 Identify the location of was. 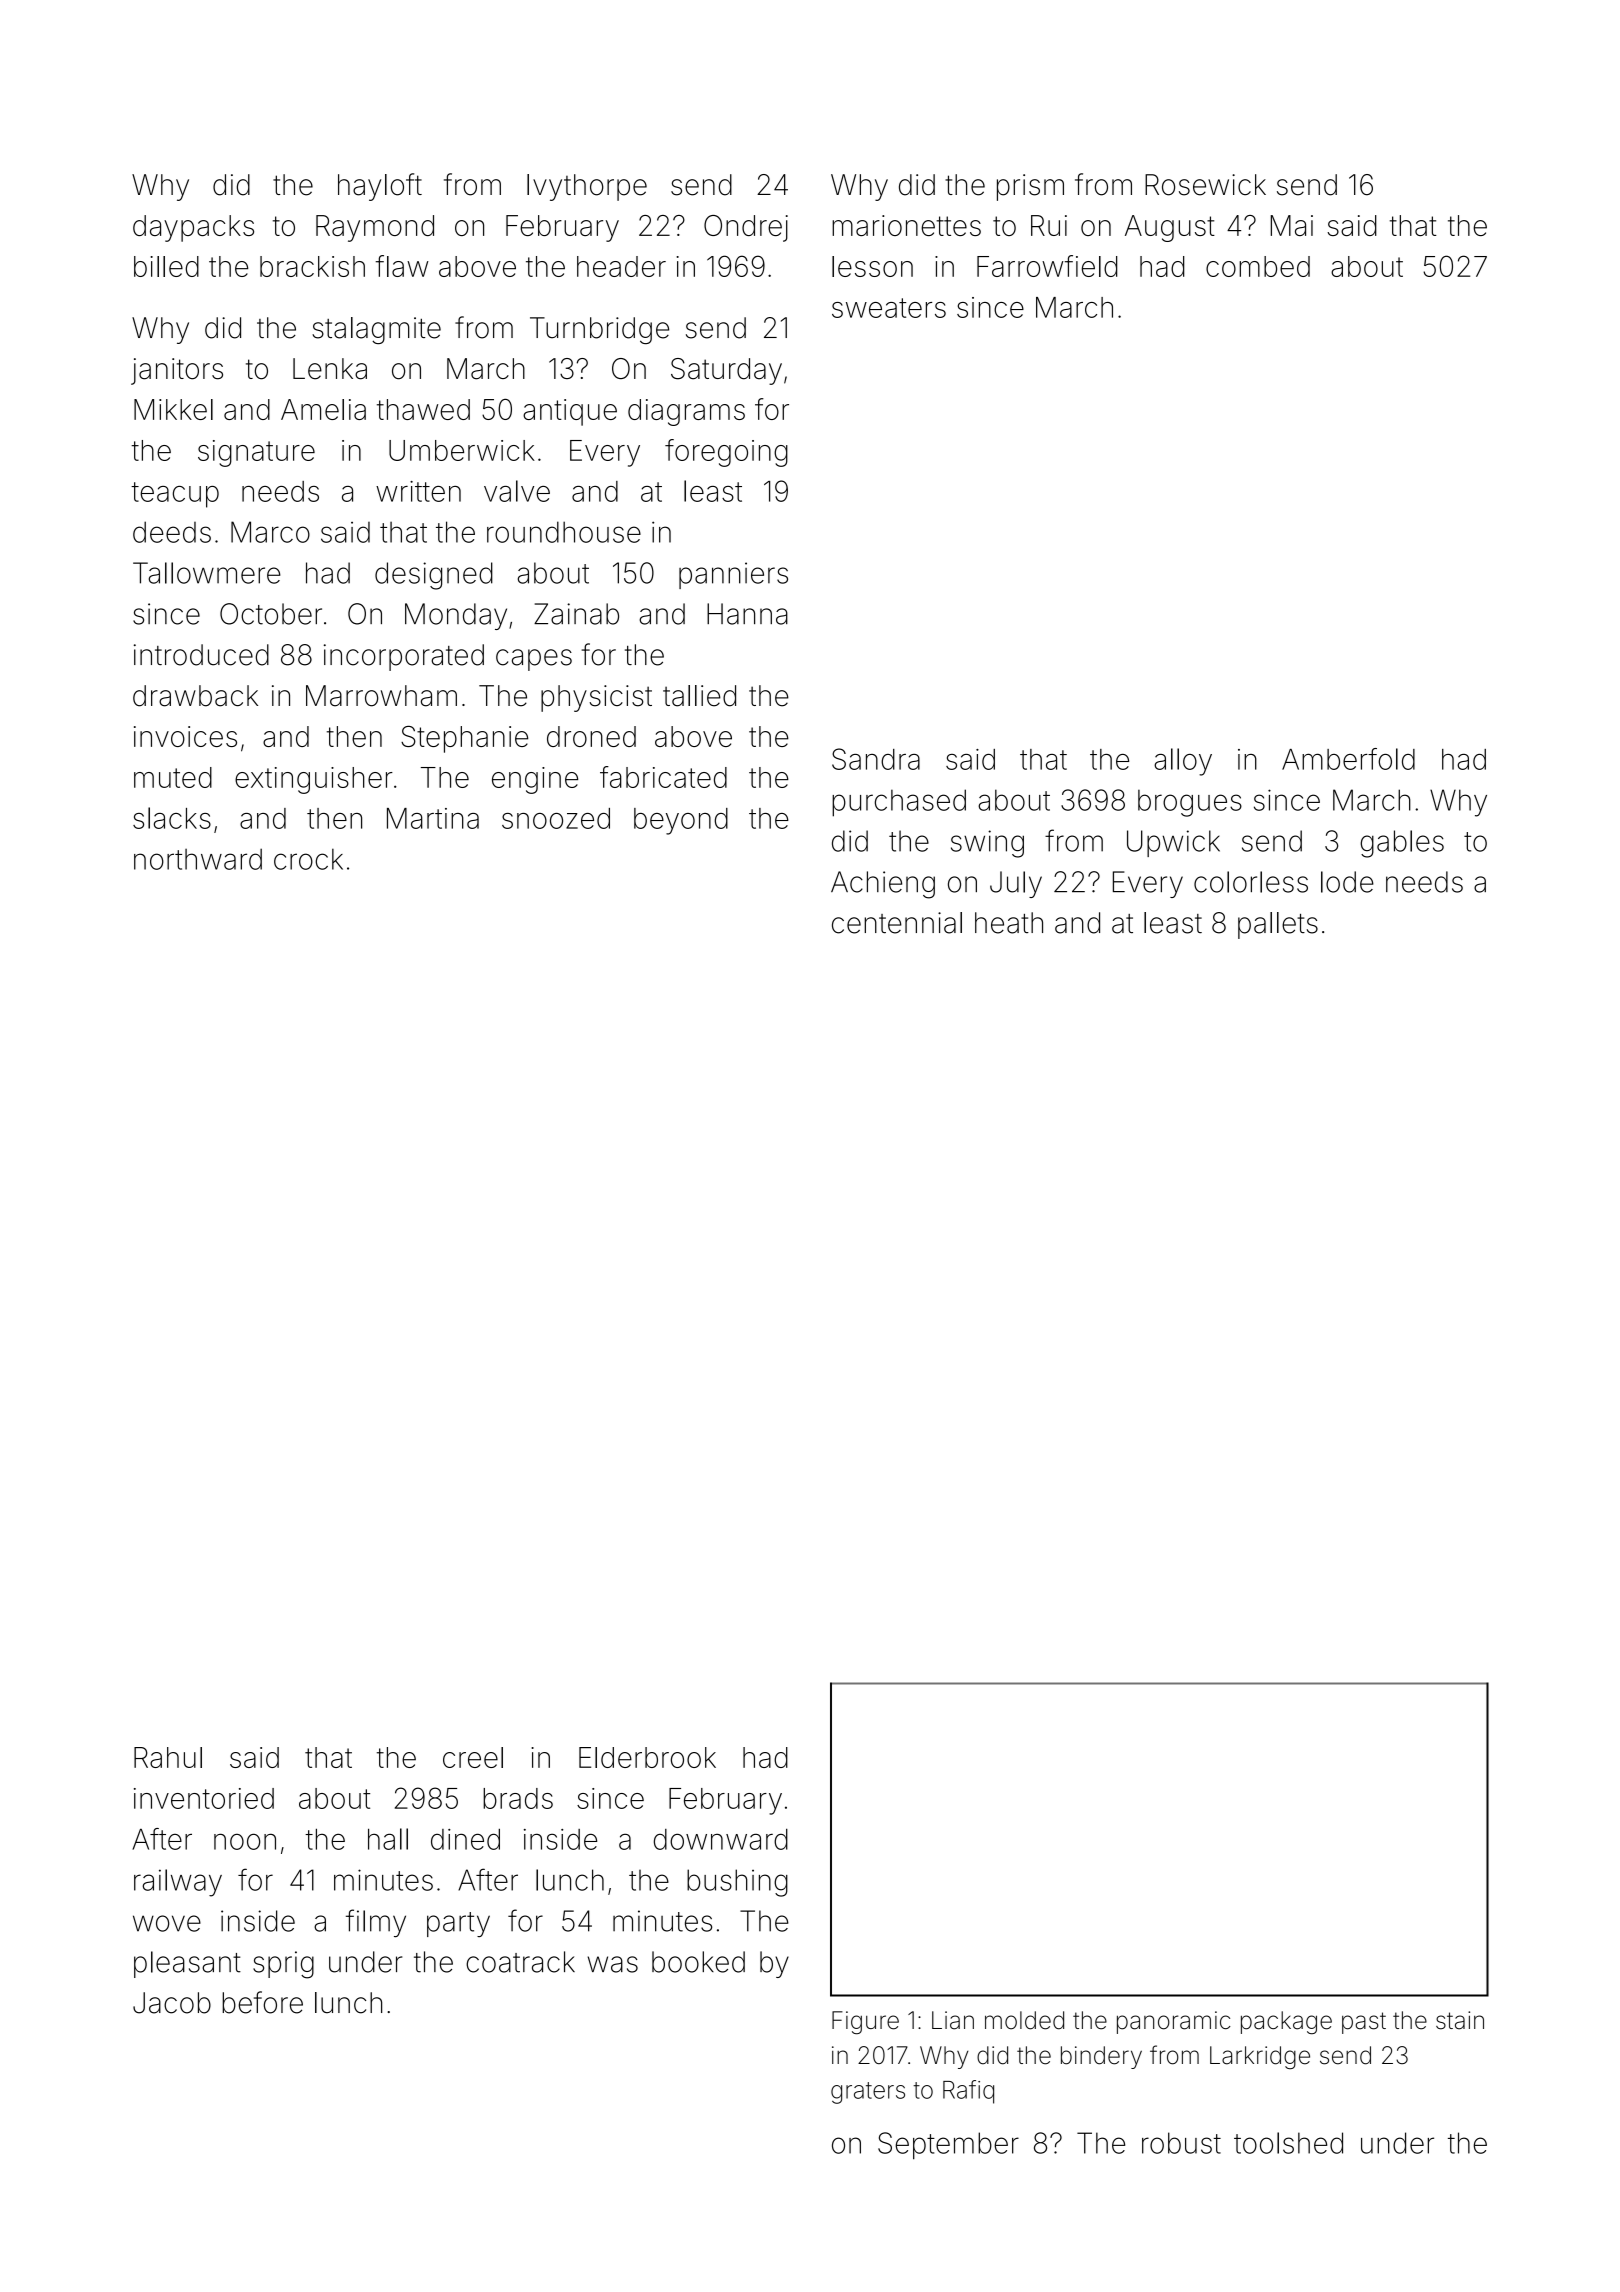
(613, 1964).
